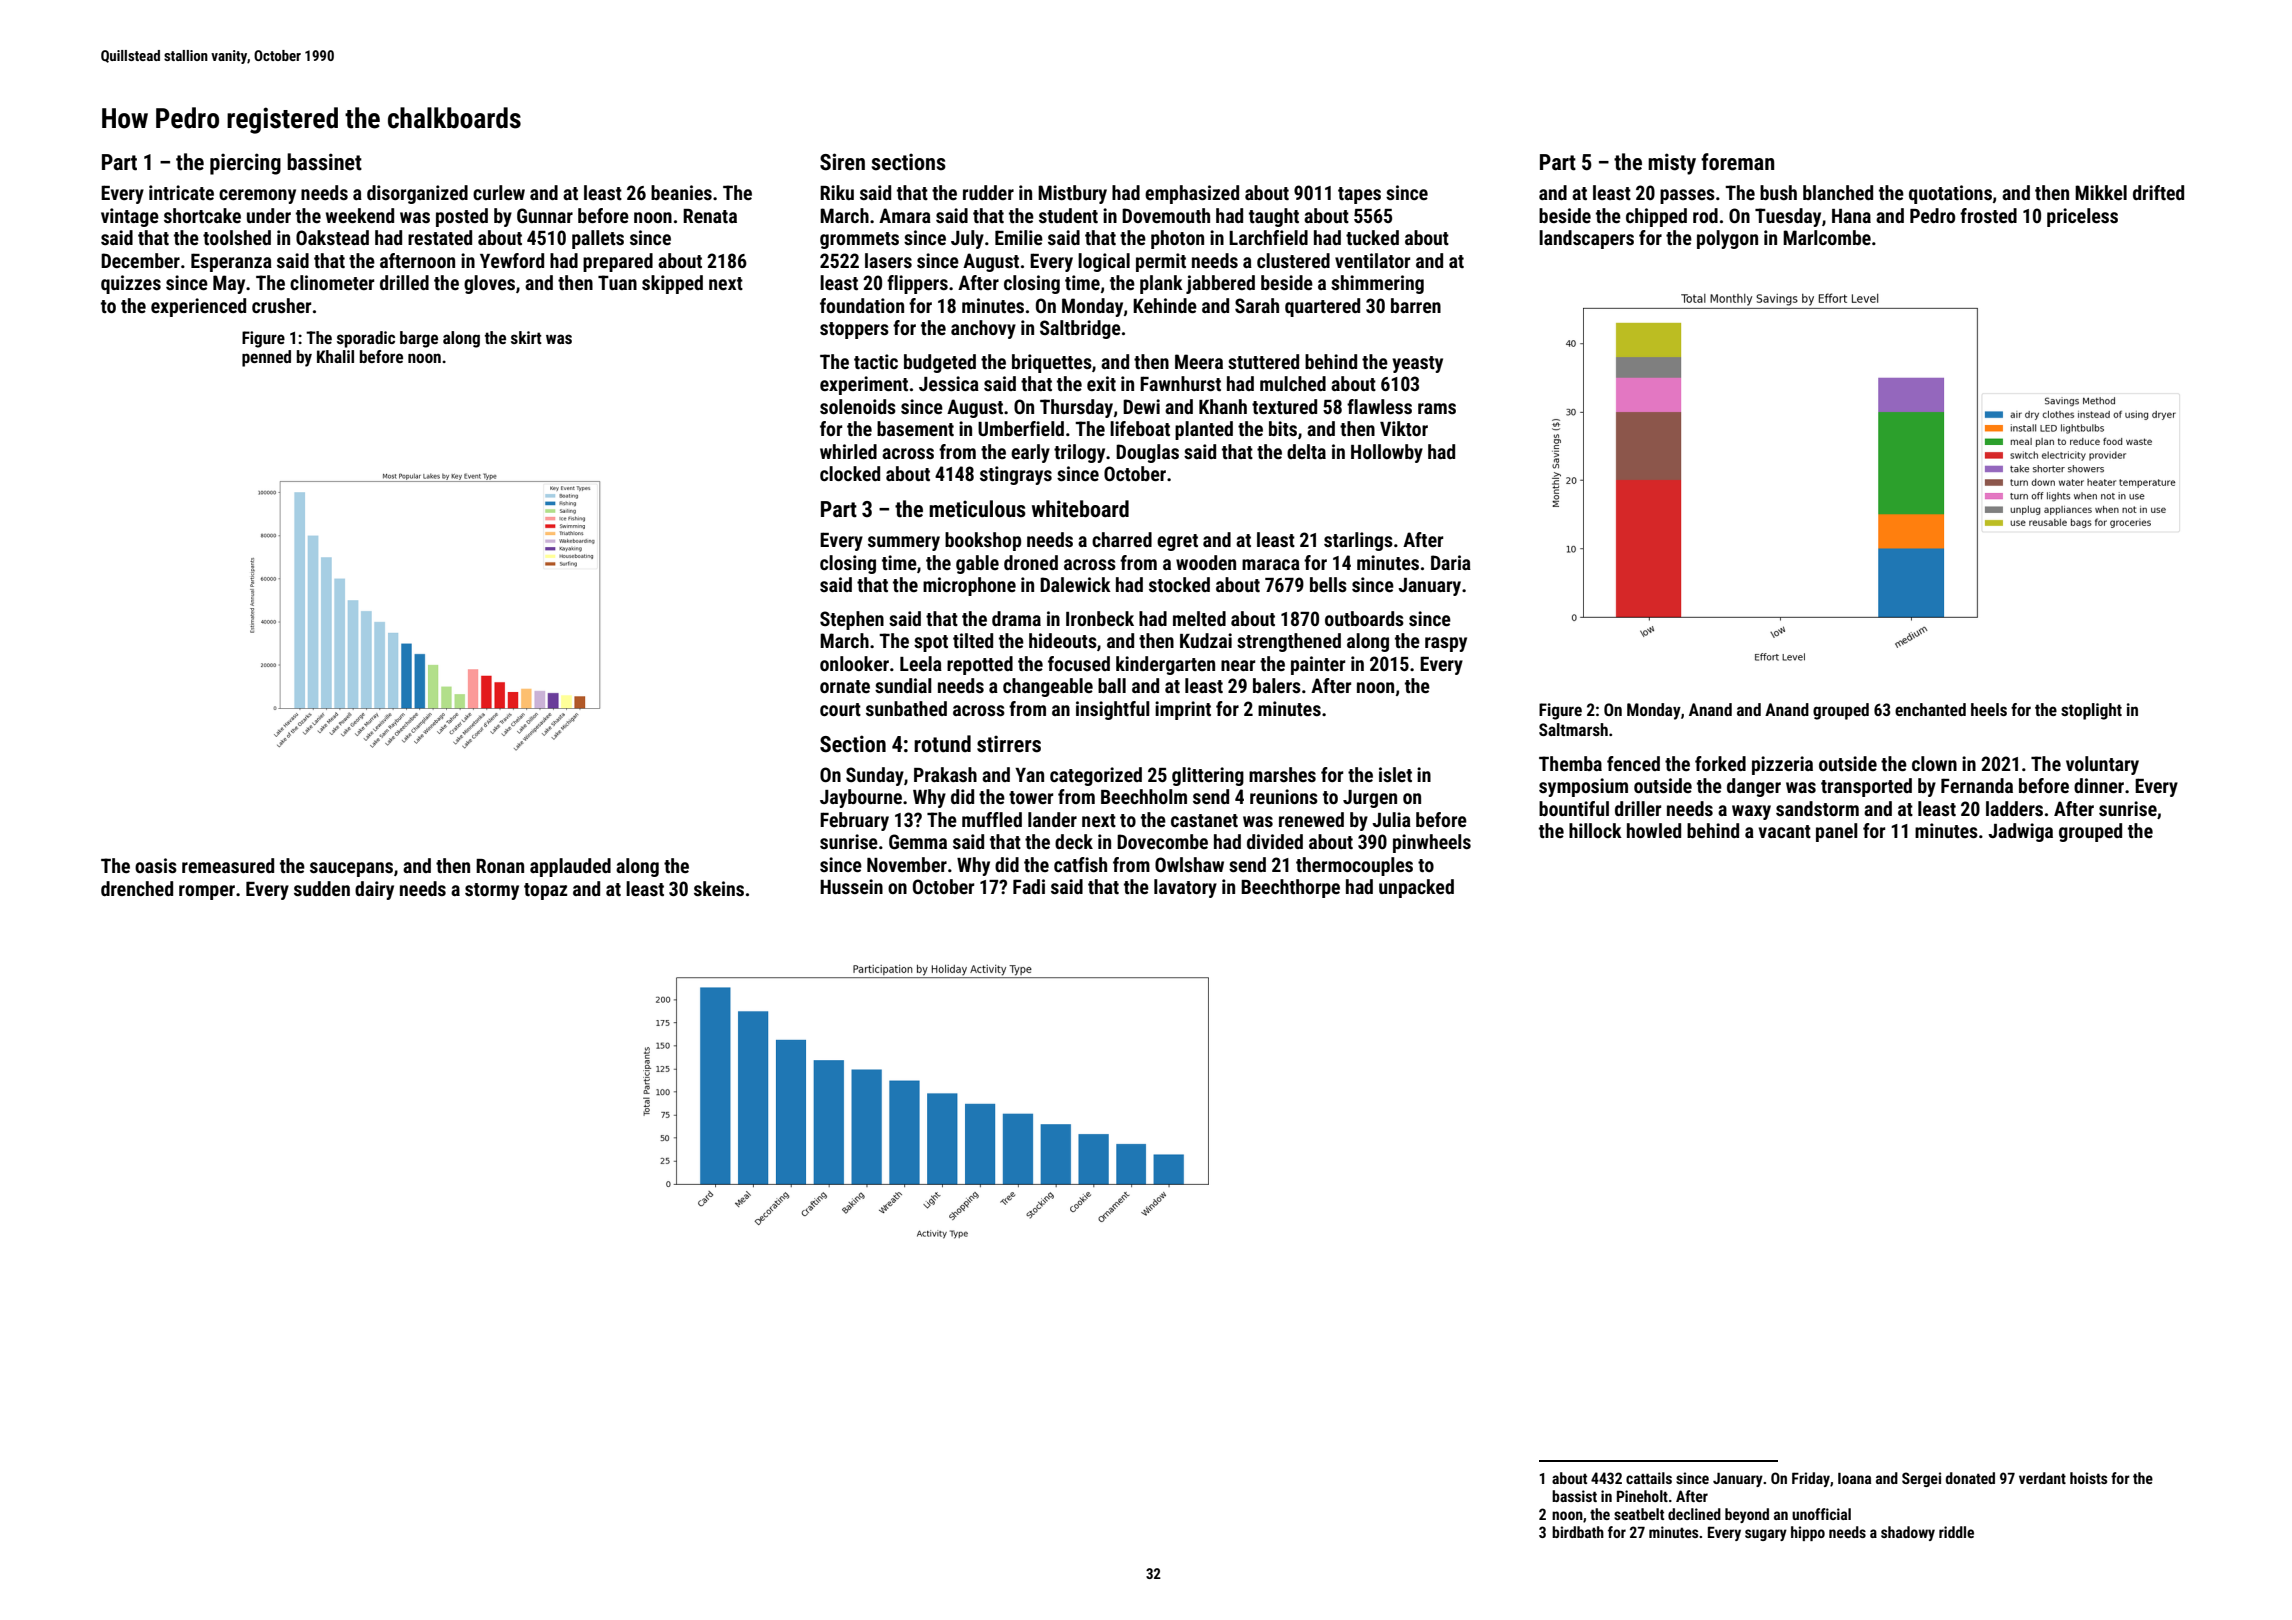 This screenshot has height=1620, width=2292. What do you see at coordinates (1437, 408) in the screenshot?
I see `rams` at bounding box center [1437, 408].
